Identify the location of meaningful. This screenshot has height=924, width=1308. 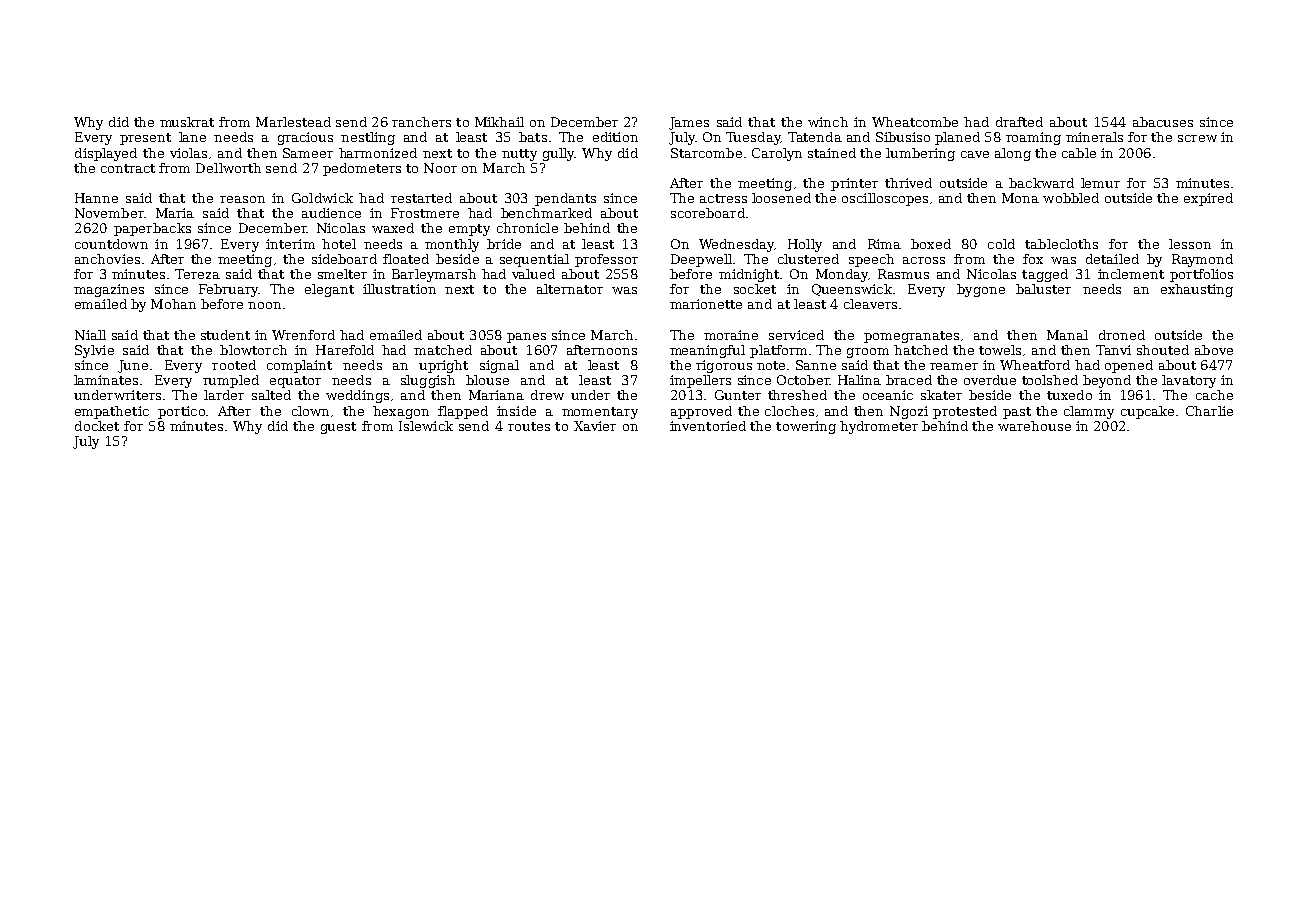
(707, 351).
